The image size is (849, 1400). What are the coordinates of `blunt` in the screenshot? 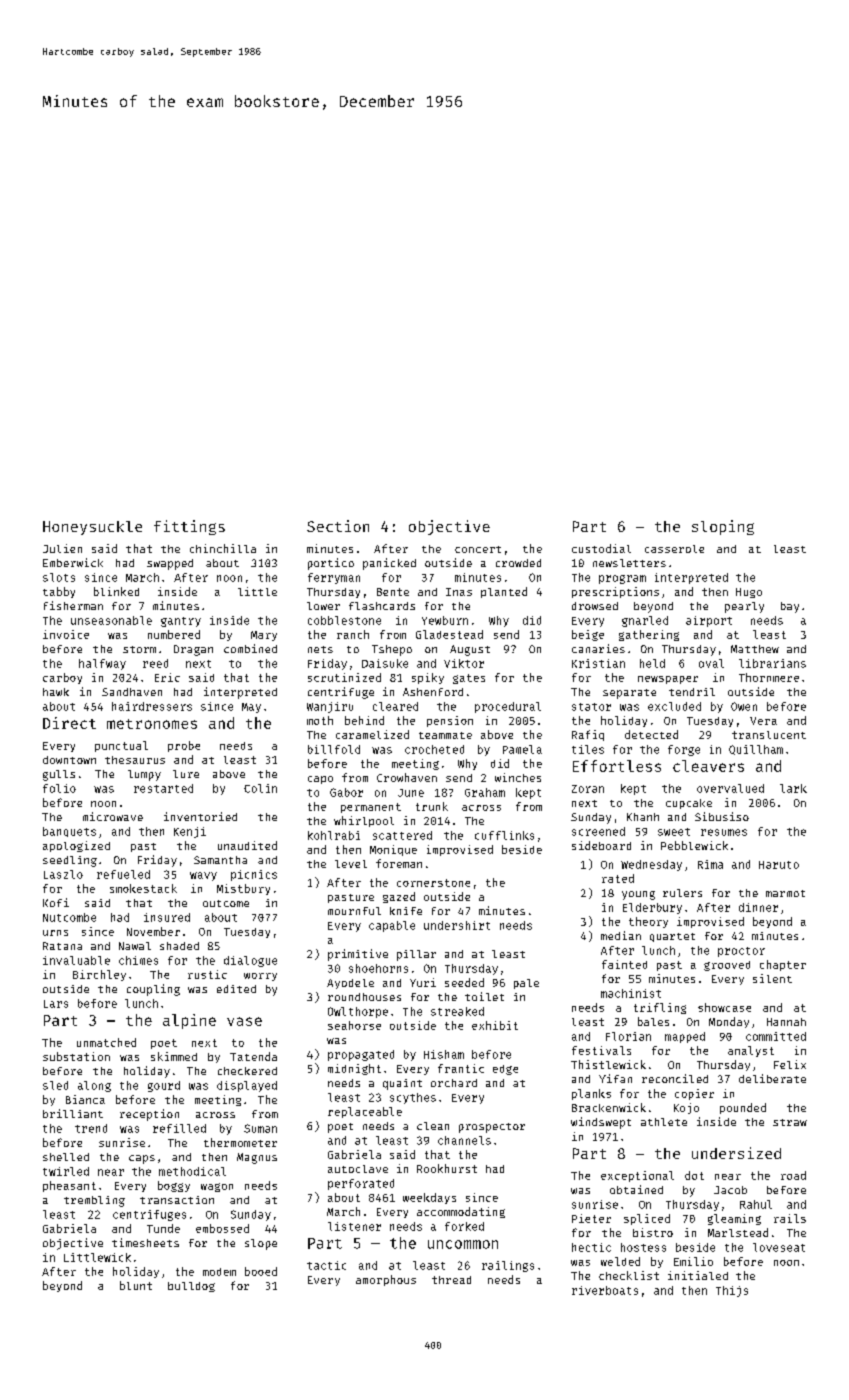 It's located at (136, 1285).
